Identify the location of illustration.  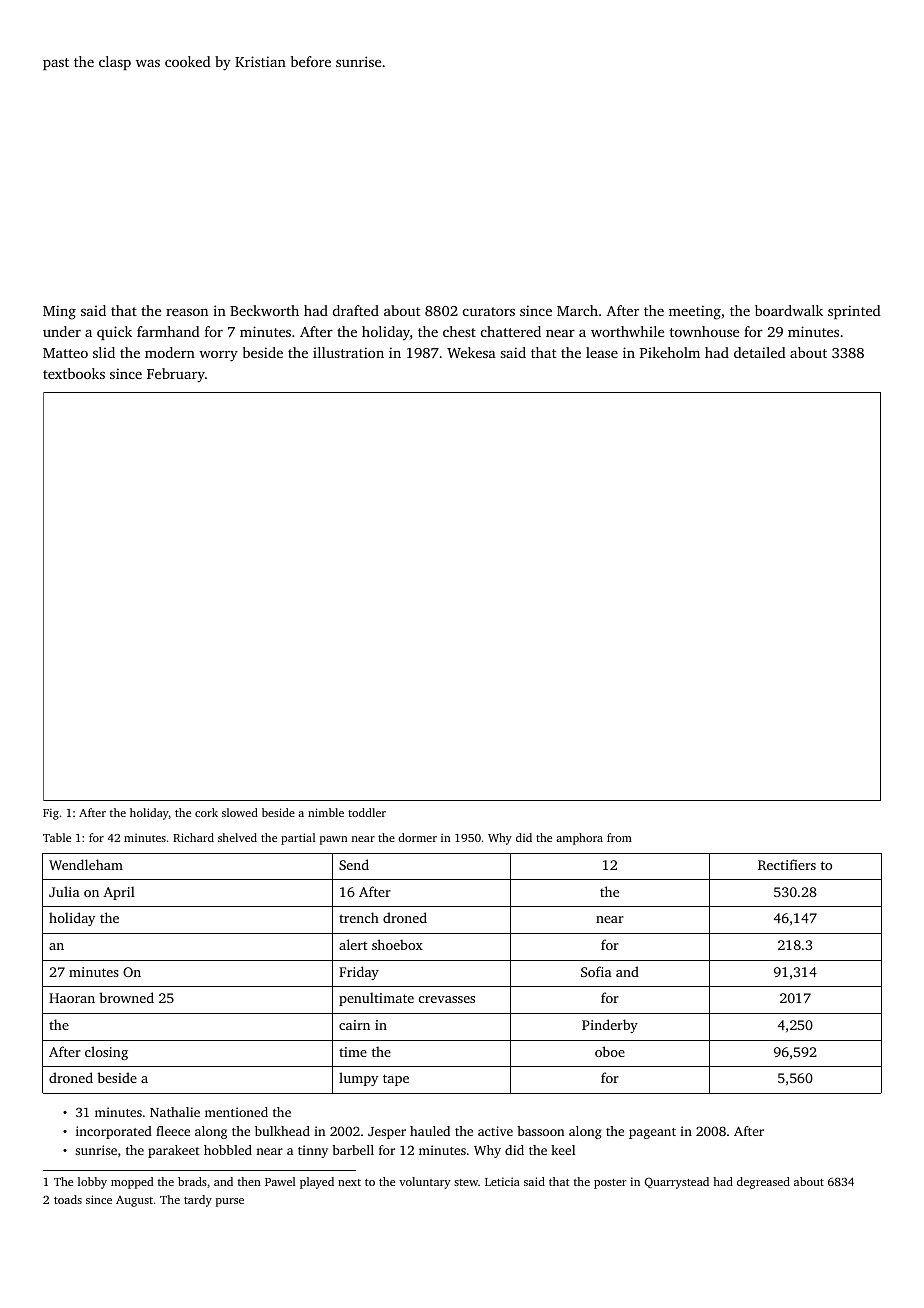
(348, 352).
